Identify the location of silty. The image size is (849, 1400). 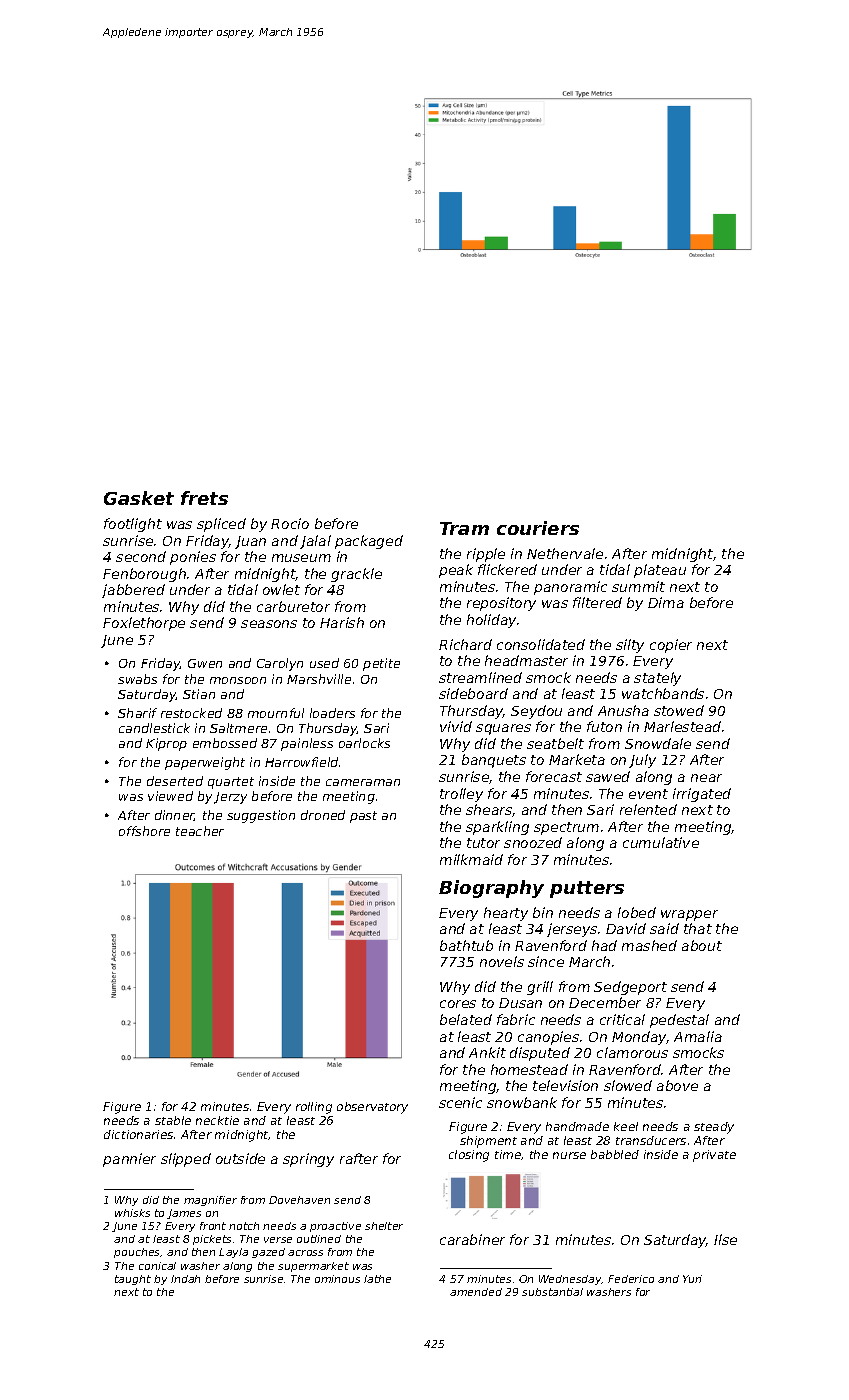
(630, 646).
